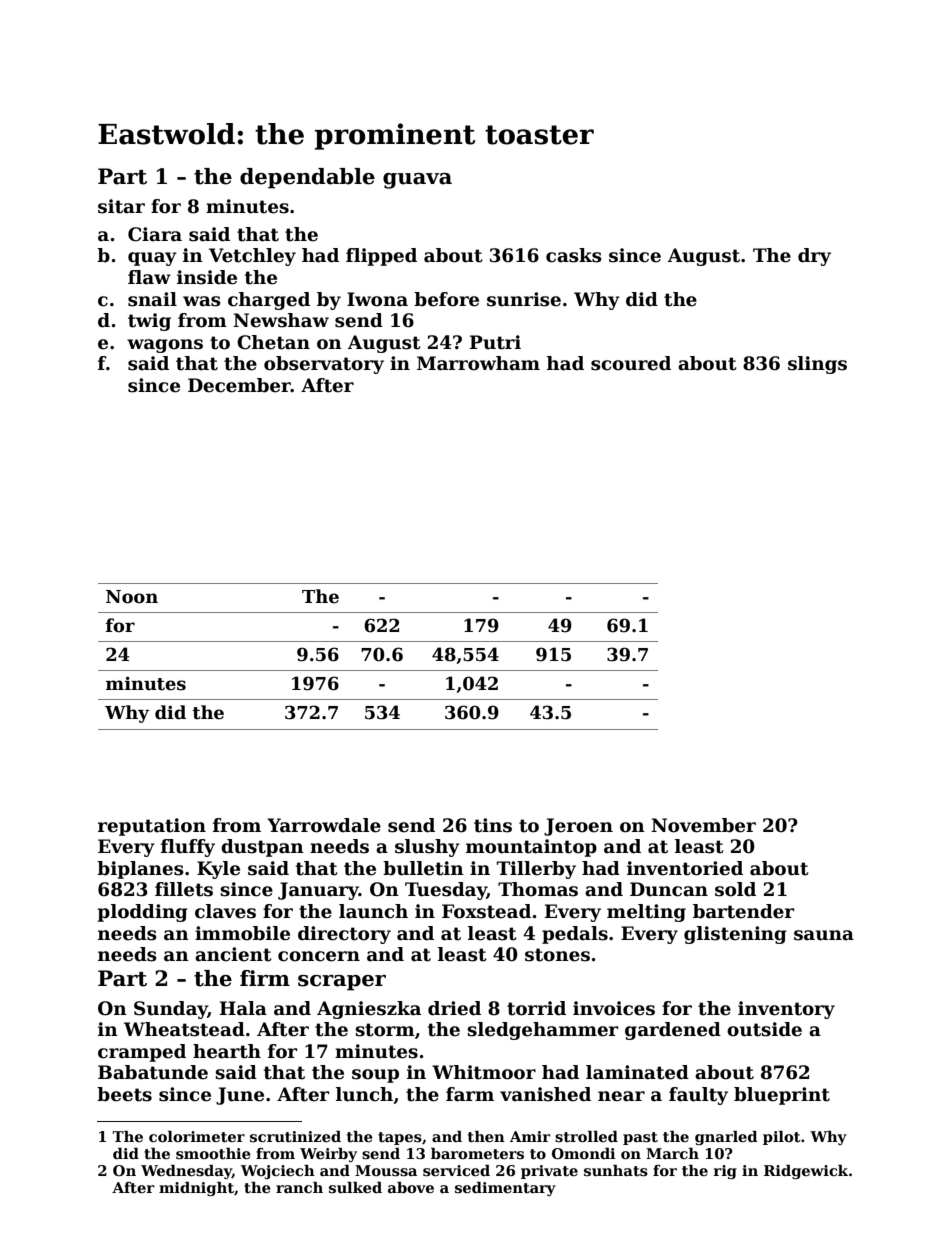  What do you see at coordinates (239, 385) in the screenshot?
I see `December` at bounding box center [239, 385].
